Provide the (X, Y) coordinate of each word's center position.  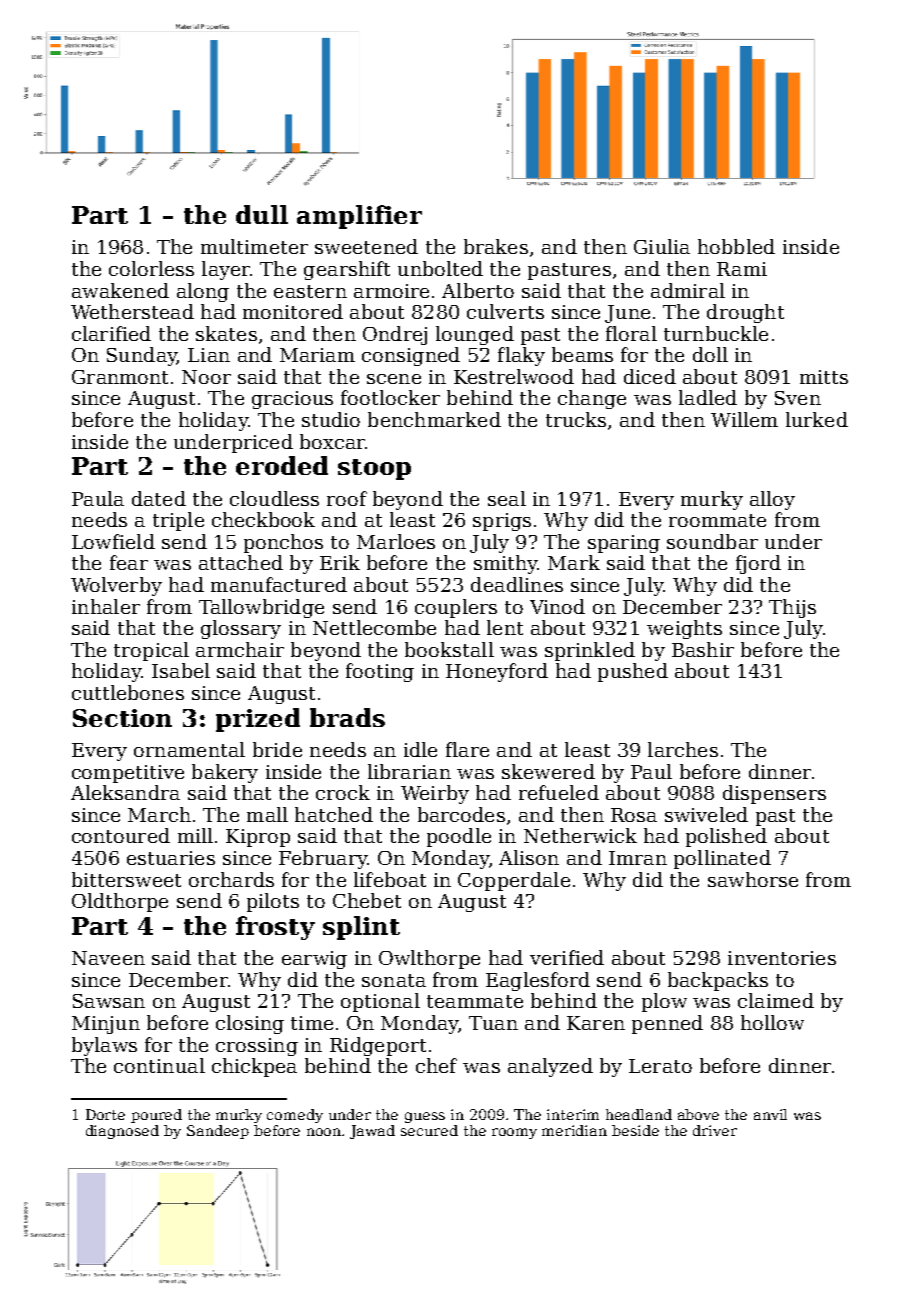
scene (394, 379)
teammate (475, 1001)
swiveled (706, 814)
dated (159, 498)
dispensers (774, 794)
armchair (240, 649)
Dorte (105, 1114)
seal (507, 498)
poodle (459, 837)
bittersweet (126, 879)
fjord (758, 564)
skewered (548, 771)
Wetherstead (132, 311)
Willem (744, 419)
